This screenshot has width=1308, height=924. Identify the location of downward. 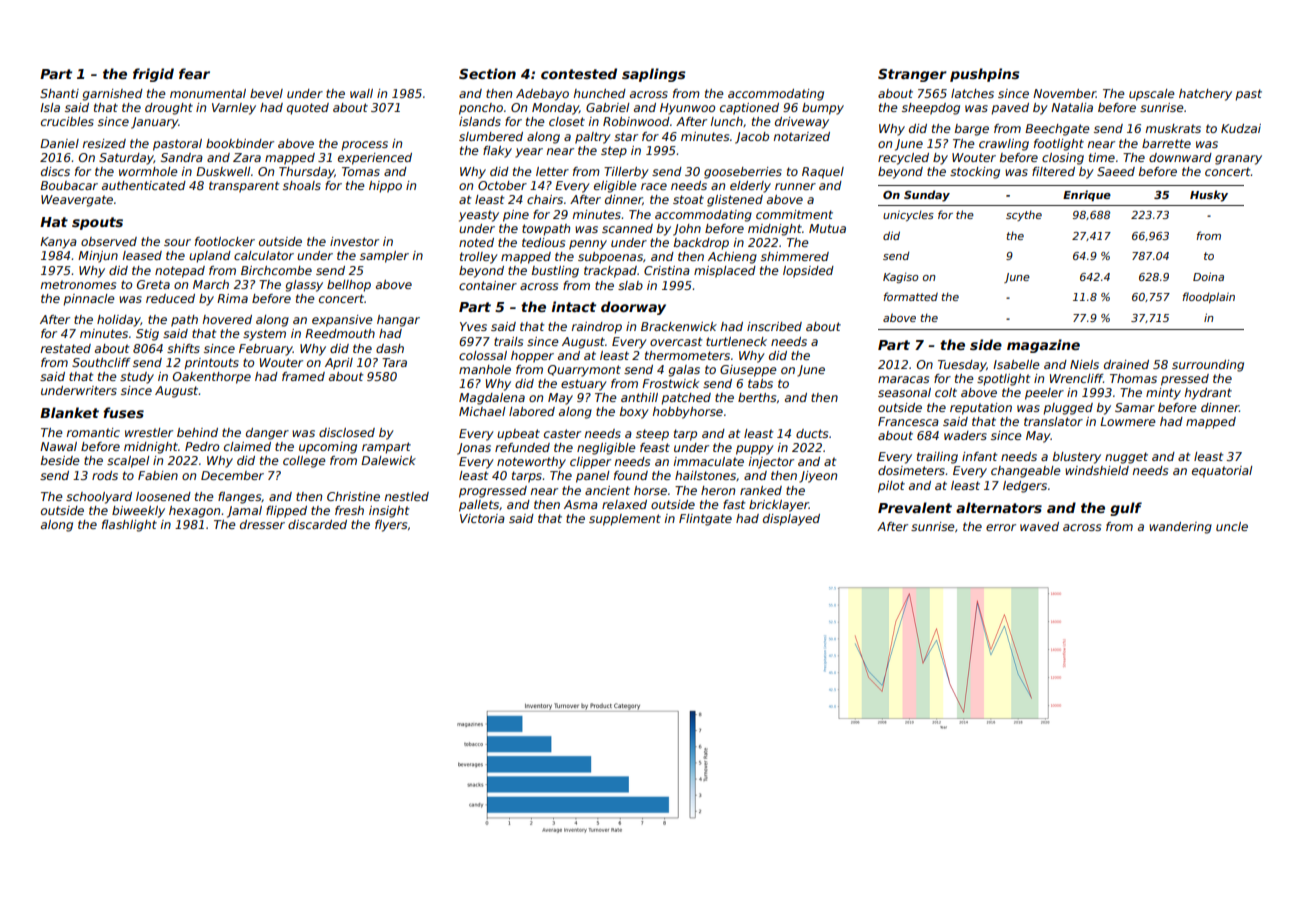
(1180, 157).
